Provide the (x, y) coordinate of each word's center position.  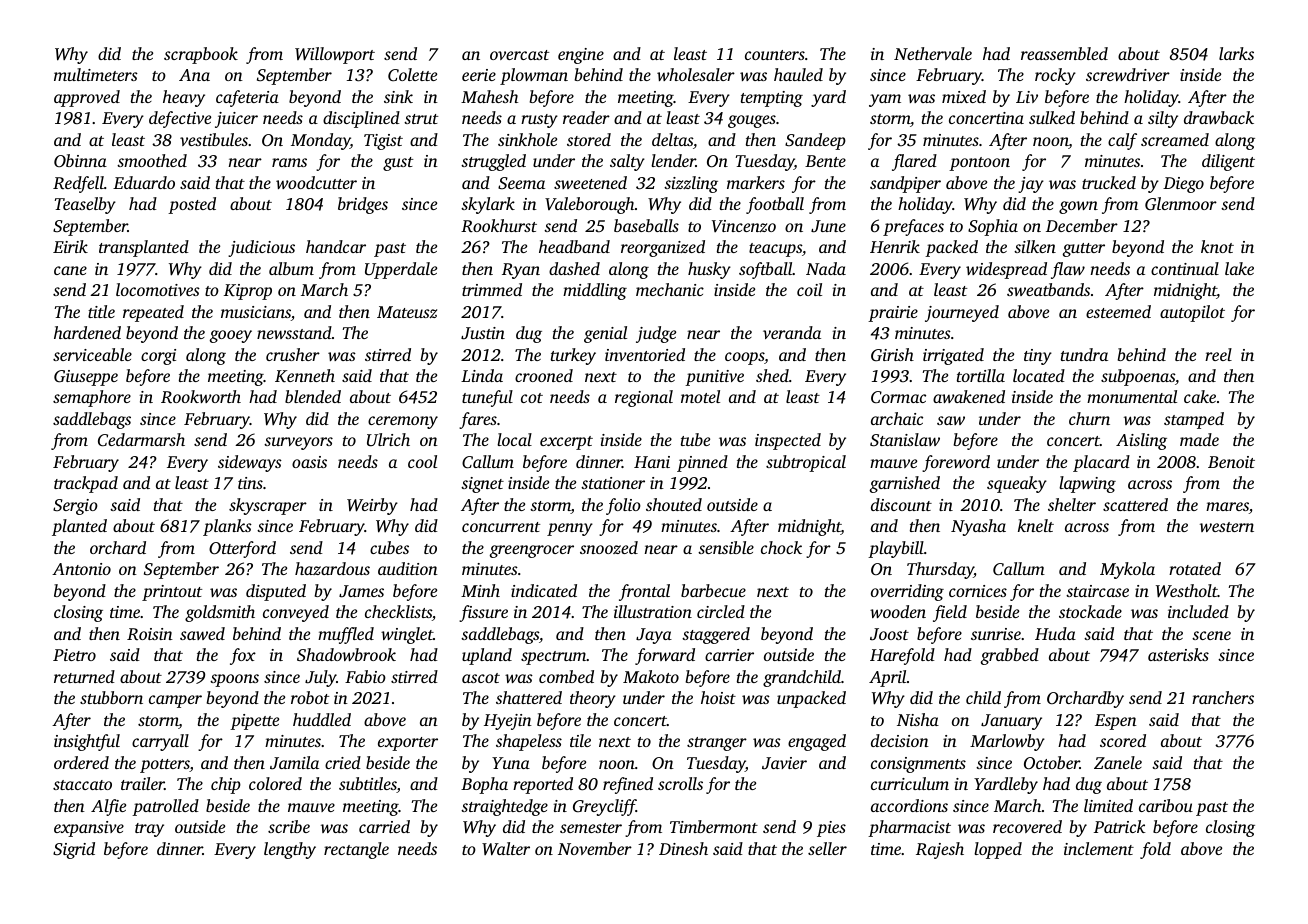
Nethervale (933, 53)
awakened (969, 396)
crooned (544, 375)
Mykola (1127, 570)
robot (310, 697)
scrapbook (201, 55)
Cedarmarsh (141, 440)
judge (656, 334)
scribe (289, 826)
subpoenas (1138, 377)
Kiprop (248, 292)
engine (581, 56)
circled (721, 611)
